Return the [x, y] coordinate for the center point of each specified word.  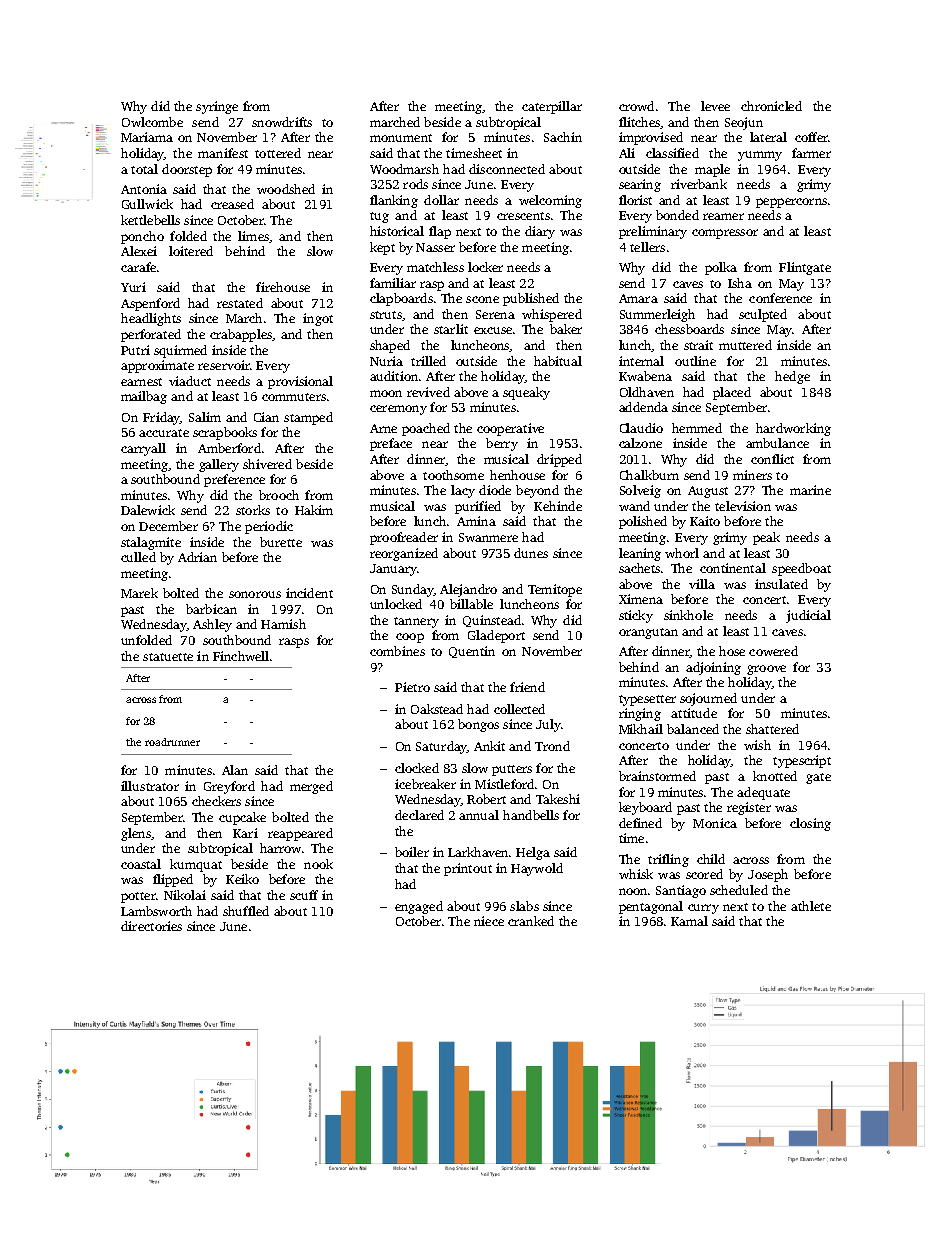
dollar [441, 200]
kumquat [196, 865]
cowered [773, 651]
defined [640, 823]
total [144, 169]
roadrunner [172, 742]
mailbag [144, 397]
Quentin [472, 652]
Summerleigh [657, 315]
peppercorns [791, 203]
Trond [552, 746]
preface [391, 444]
